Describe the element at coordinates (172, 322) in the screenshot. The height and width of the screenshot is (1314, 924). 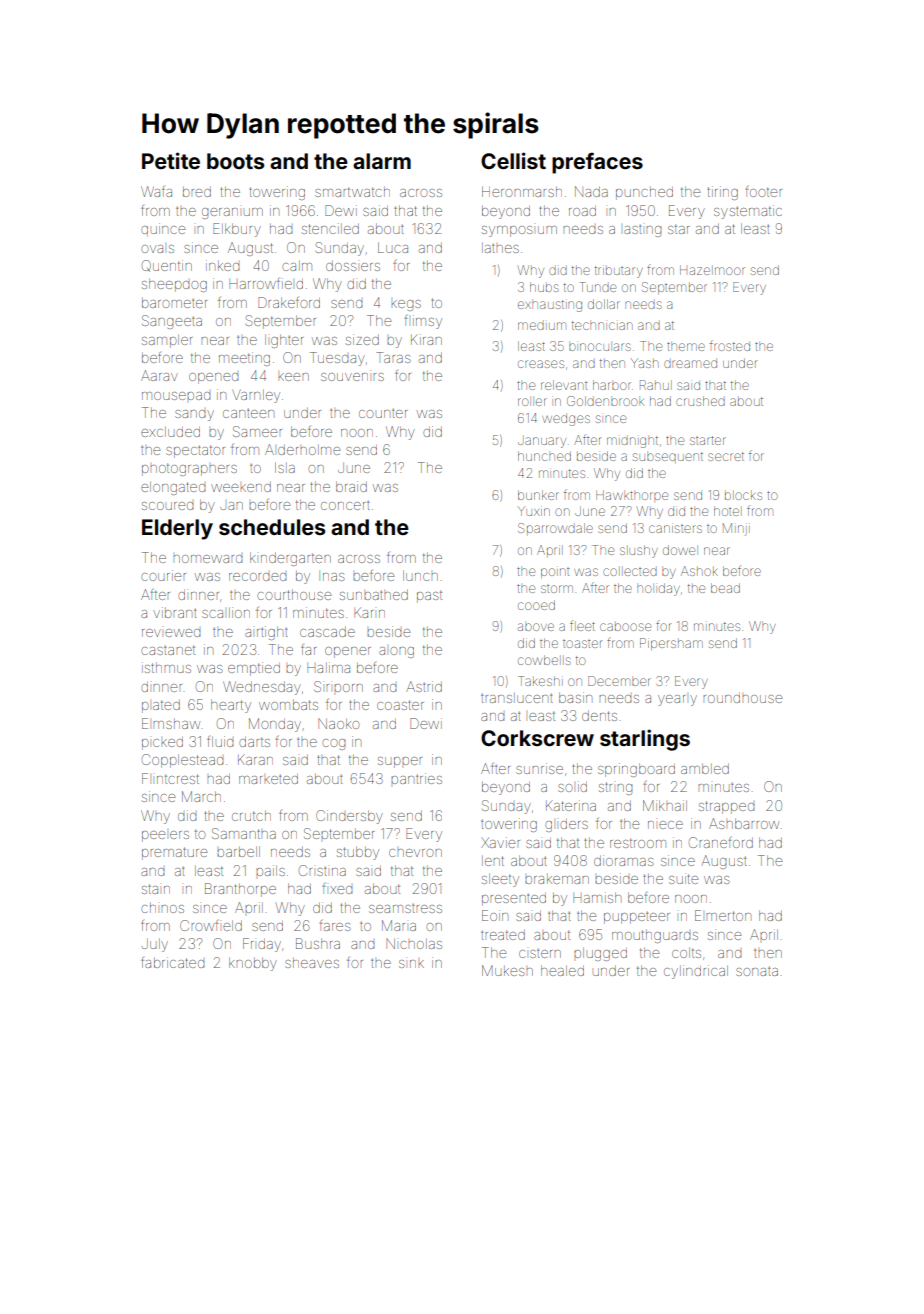
I see `Sangeeta` at that location.
